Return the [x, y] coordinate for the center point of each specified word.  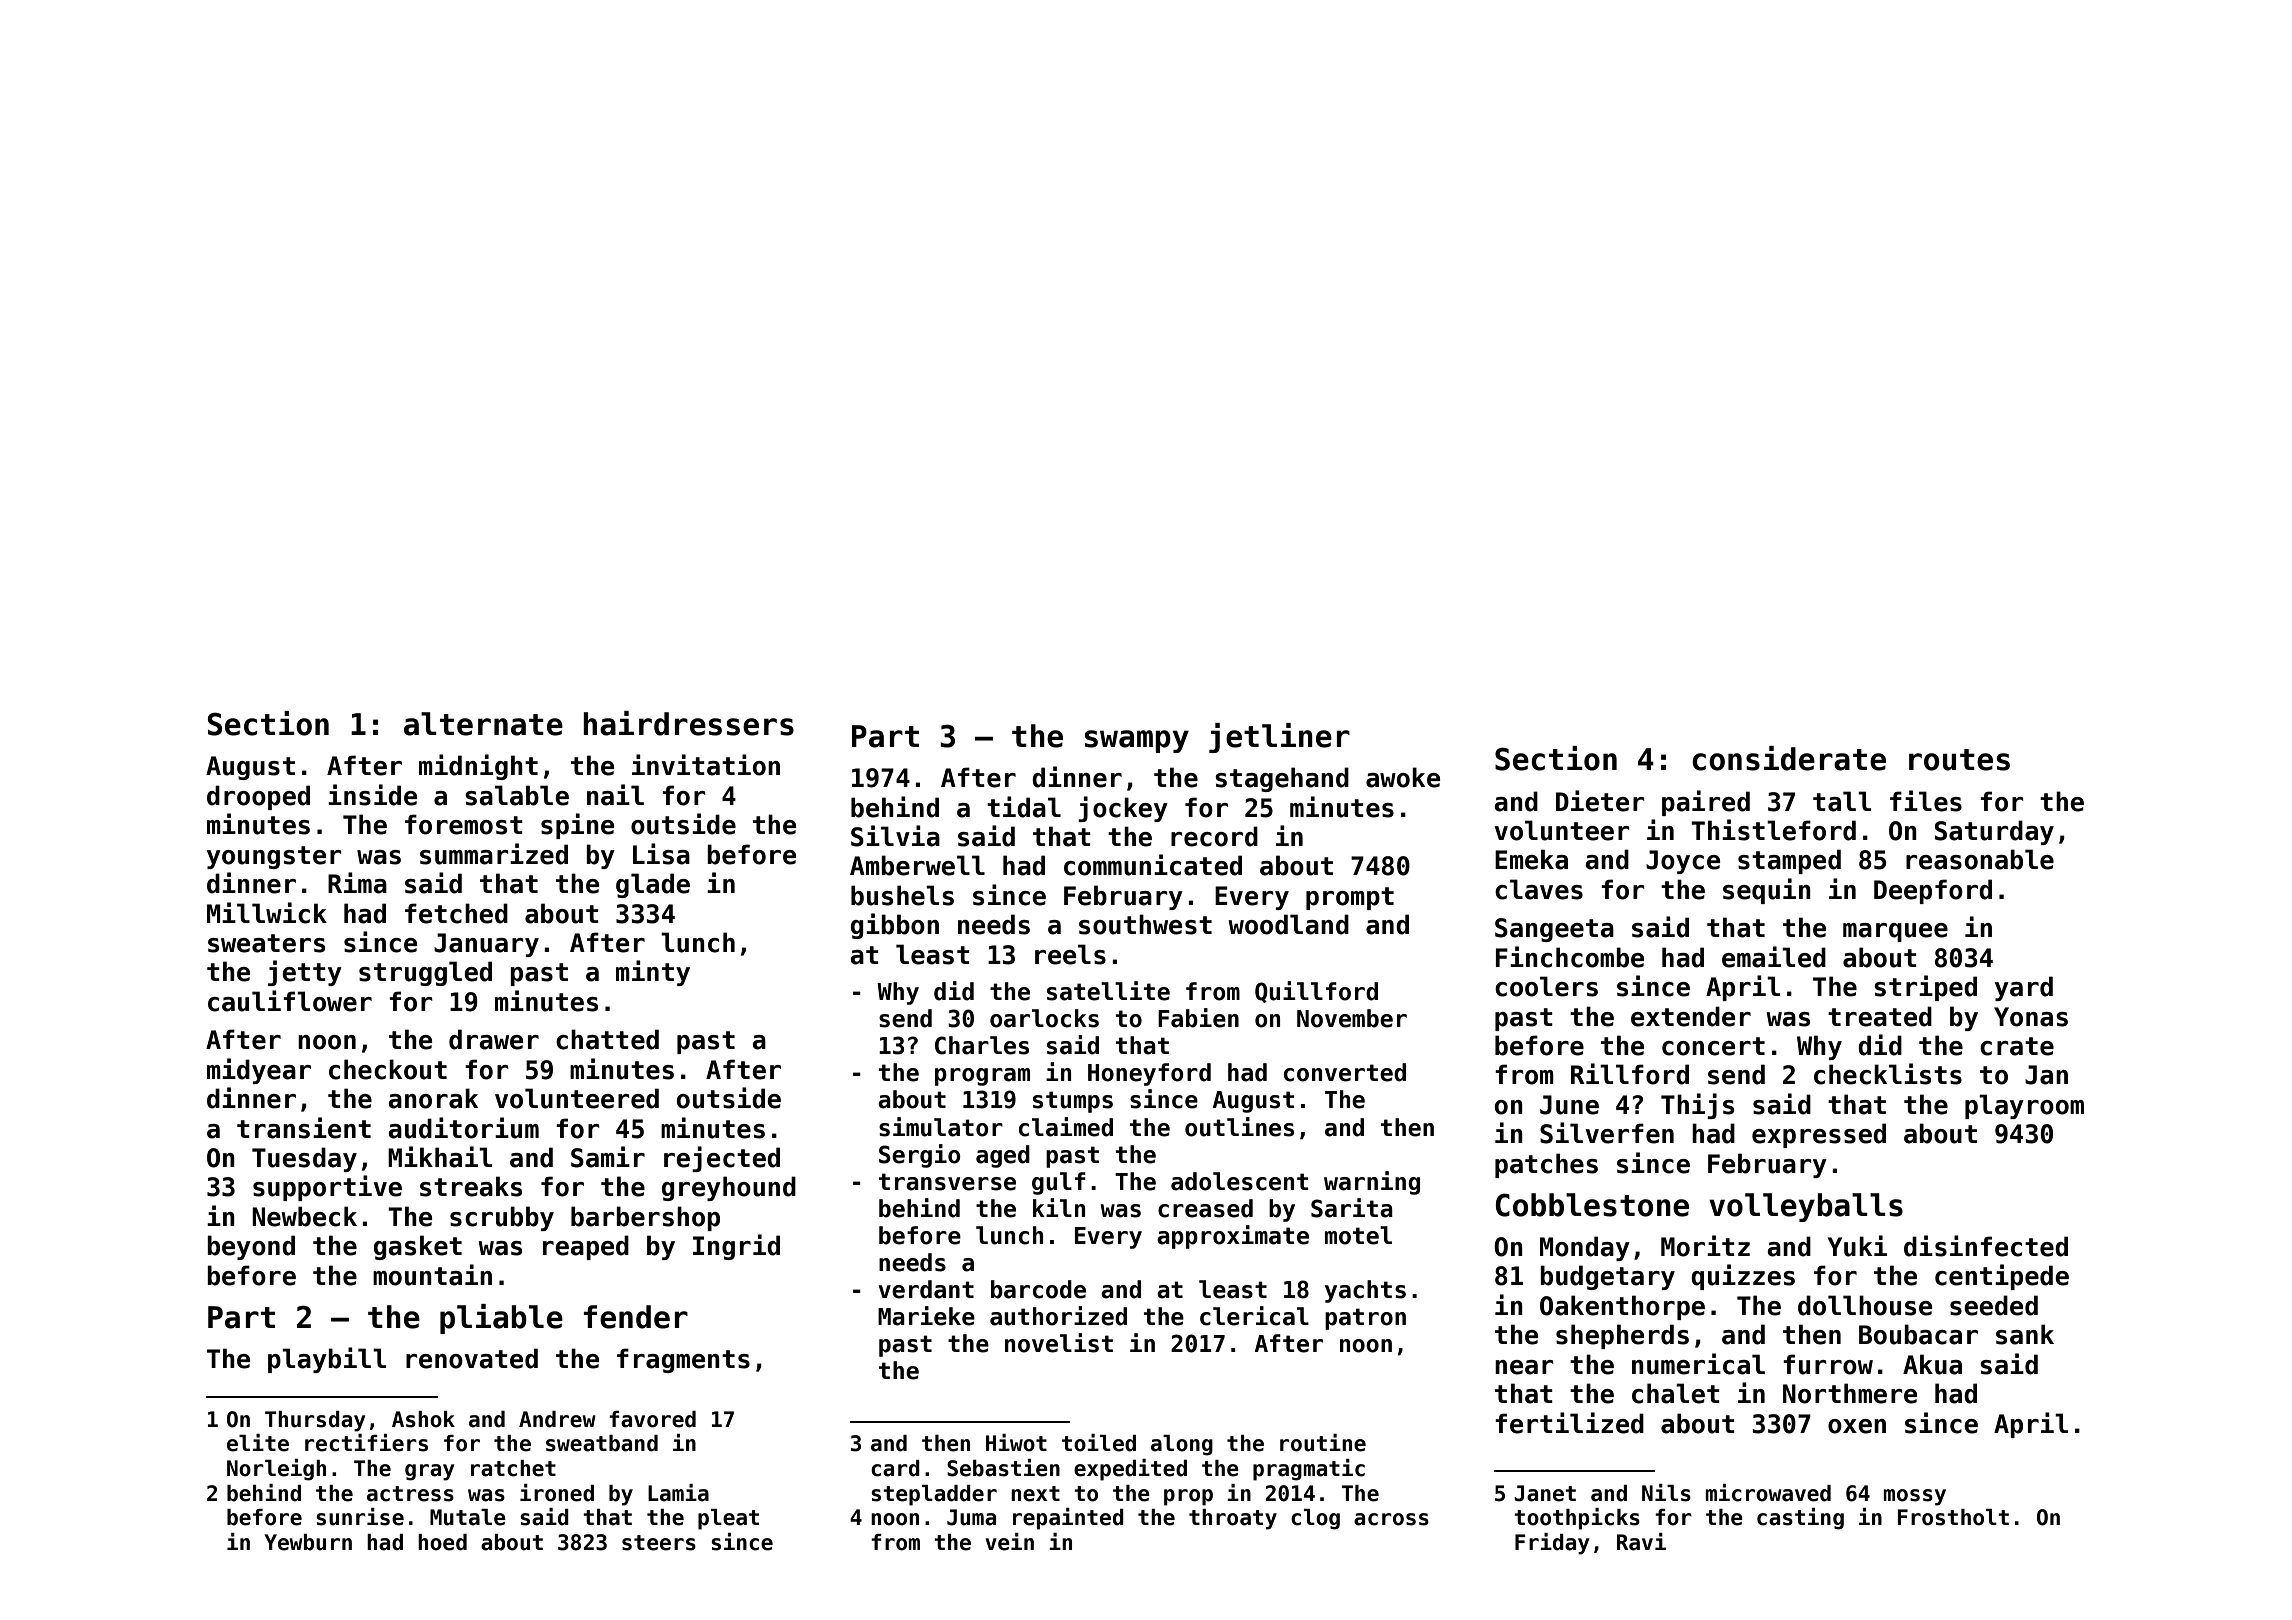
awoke [1403, 777]
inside [372, 795]
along [1182, 1445]
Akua [1932, 1364]
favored [652, 1419]
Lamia [678, 1493]
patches [1546, 1165]
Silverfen [1607, 1133]
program [982, 1077]
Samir [608, 1157]
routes [1959, 760]
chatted [607, 1039]
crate [2017, 1046]
